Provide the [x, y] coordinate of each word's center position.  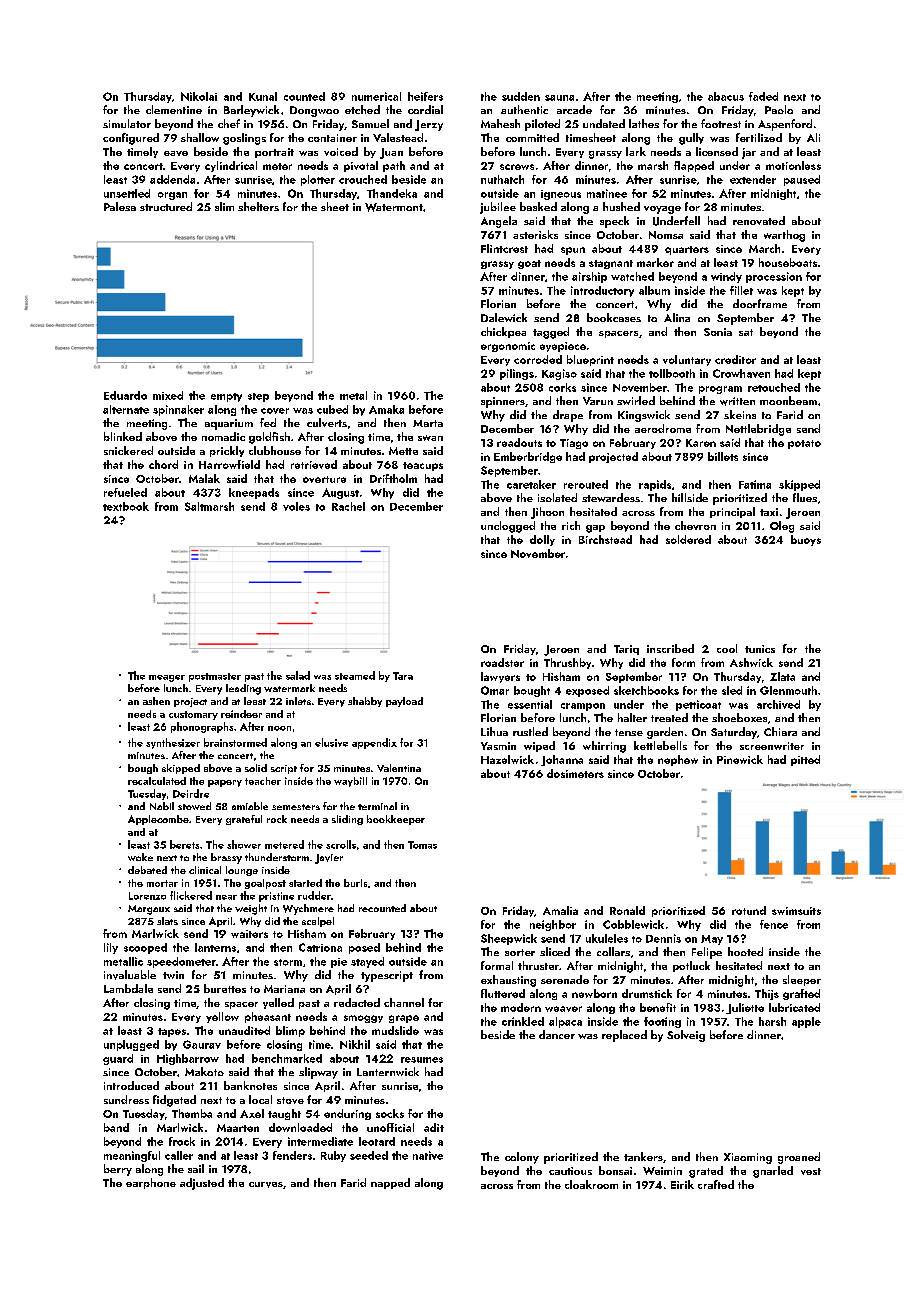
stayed [367, 962]
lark [636, 151]
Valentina [399, 768]
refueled [125, 492]
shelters [258, 206]
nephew [678, 760]
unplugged [131, 1045]
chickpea [503, 332]
